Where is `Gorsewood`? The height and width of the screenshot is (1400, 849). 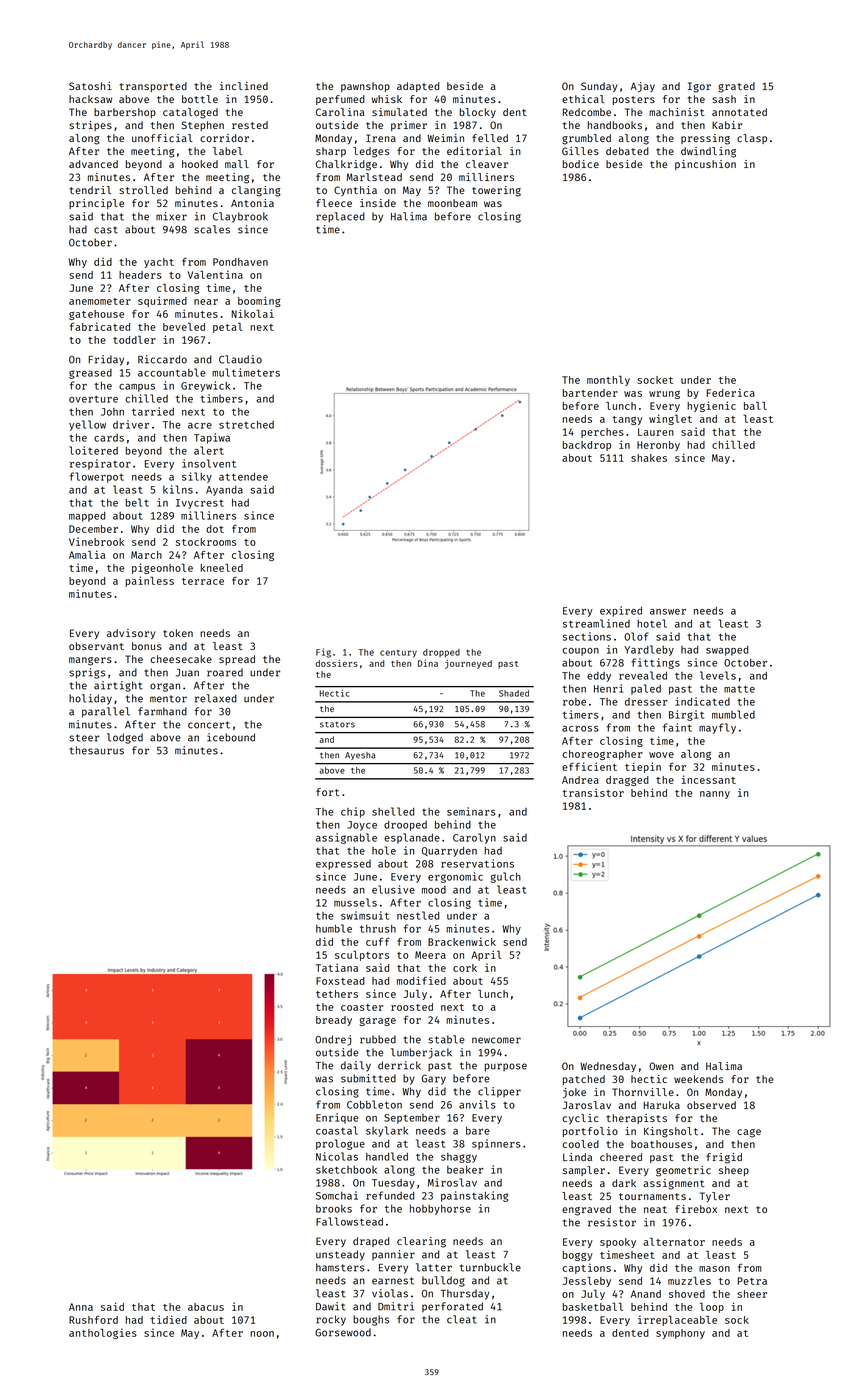 Gorsewood is located at coordinates (343, 1332).
